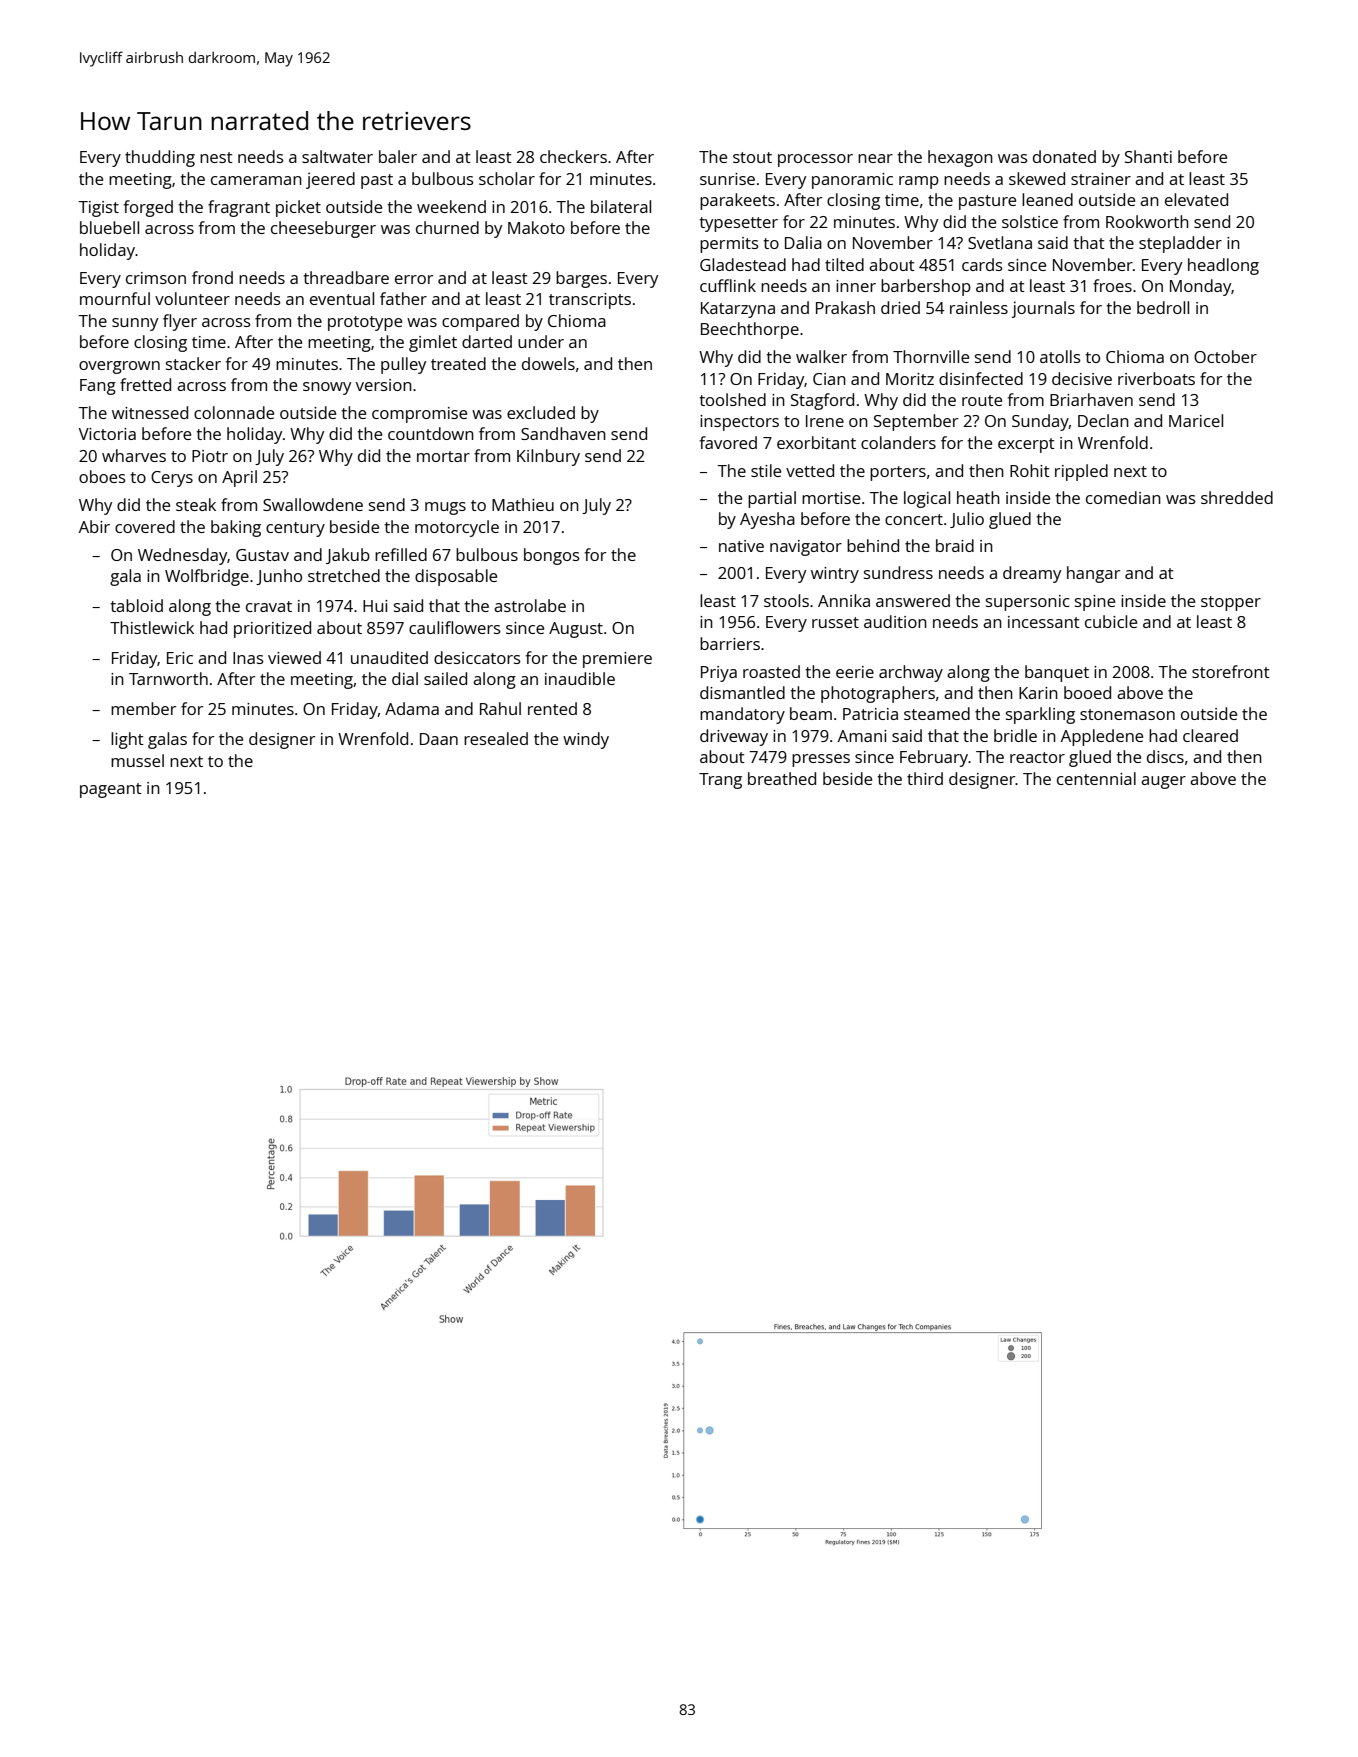  I want to click on leaned, so click(1047, 199).
